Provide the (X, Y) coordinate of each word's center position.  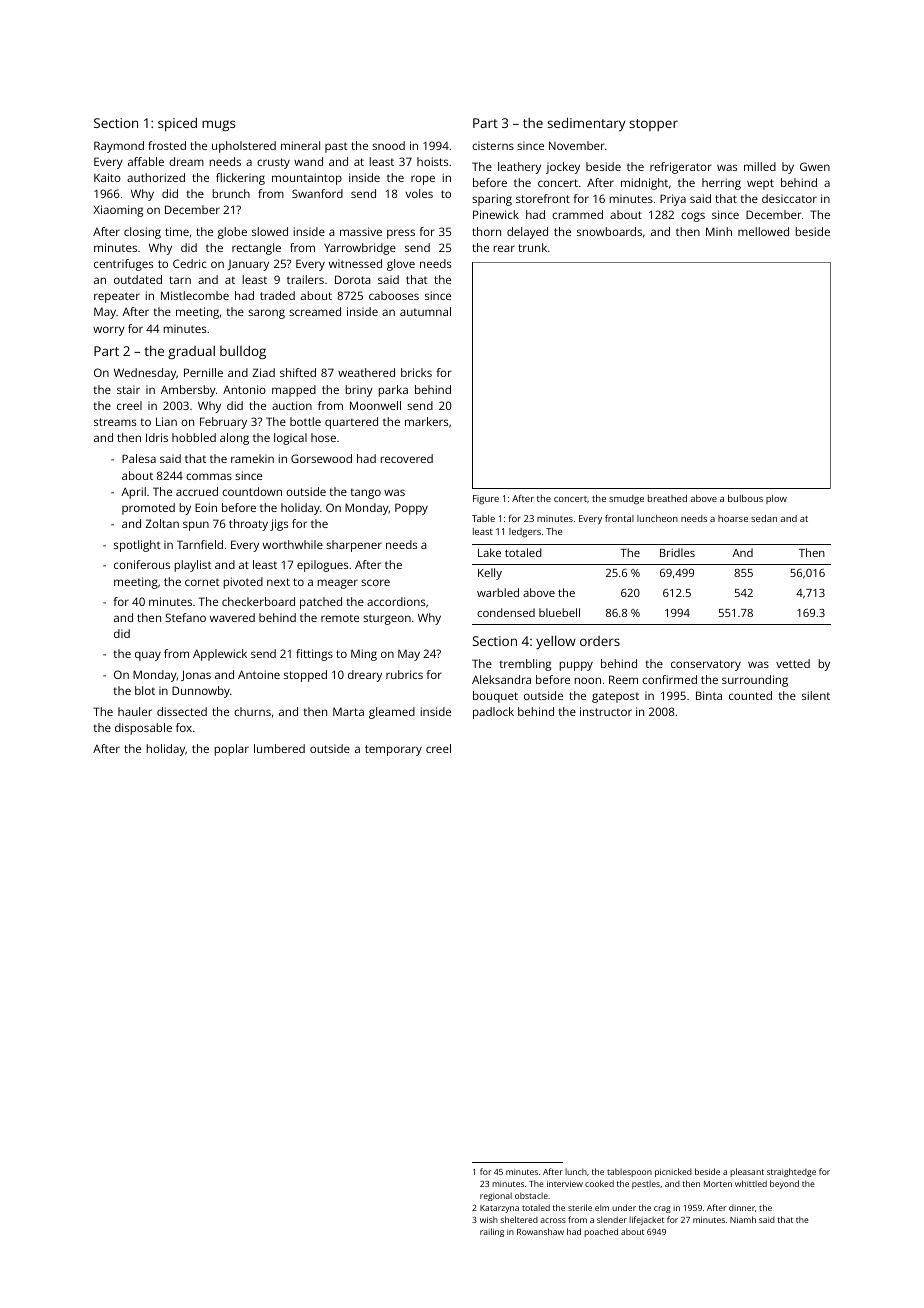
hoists (432, 161)
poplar (231, 750)
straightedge (791, 1172)
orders (600, 641)
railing (492, 1232)
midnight (644, 184)
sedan (764, 518)
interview (565, 1184)
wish (489, 1219)
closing (142, 233)
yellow (556, 642)
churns (252, 711)
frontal (619, 518)
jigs (279, 525)
